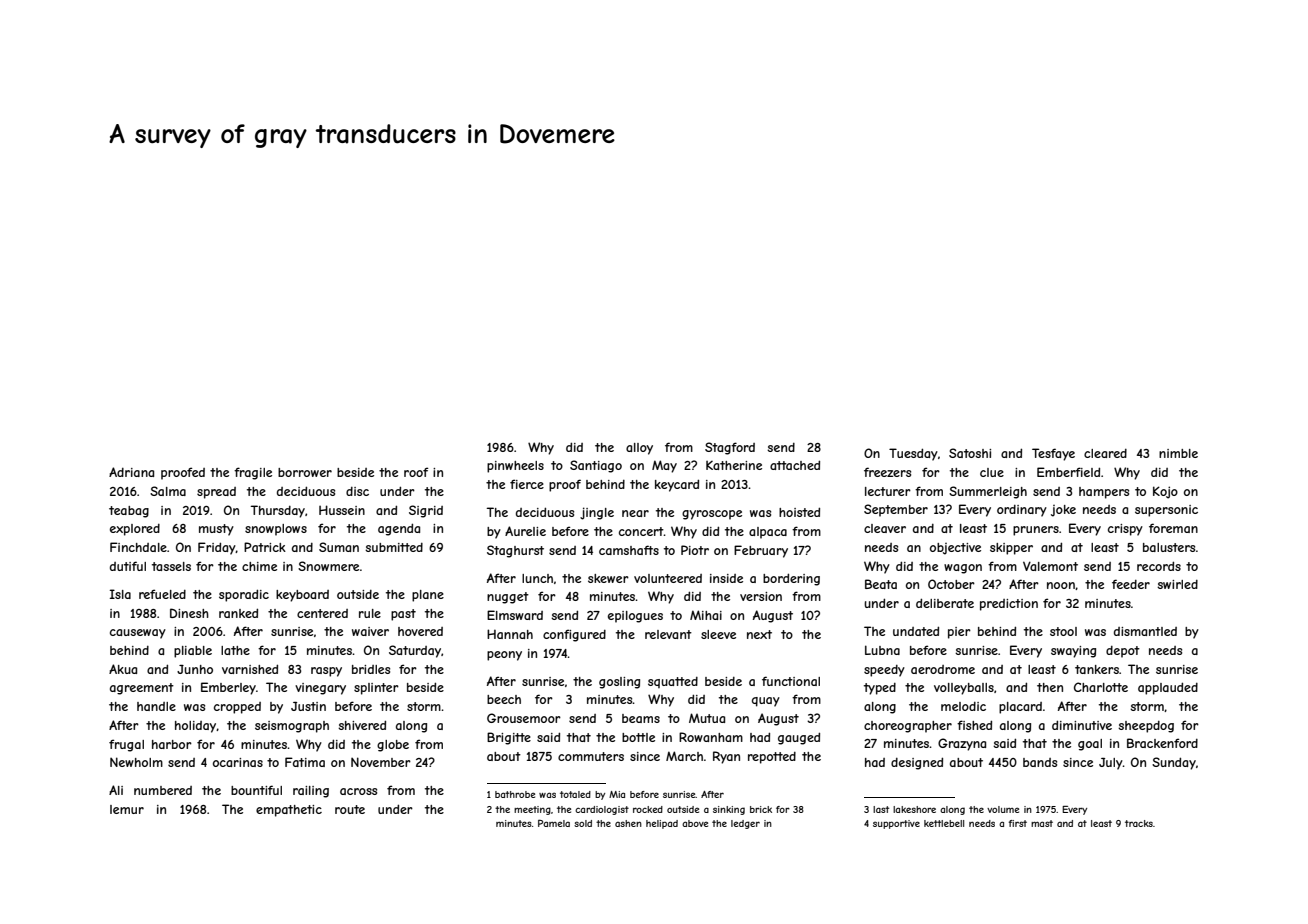 The image size is (1308, 924). What do you see at coordinates (591, 756) in the screenshot?
I see `commuters` at bounding box center [591, 756].
